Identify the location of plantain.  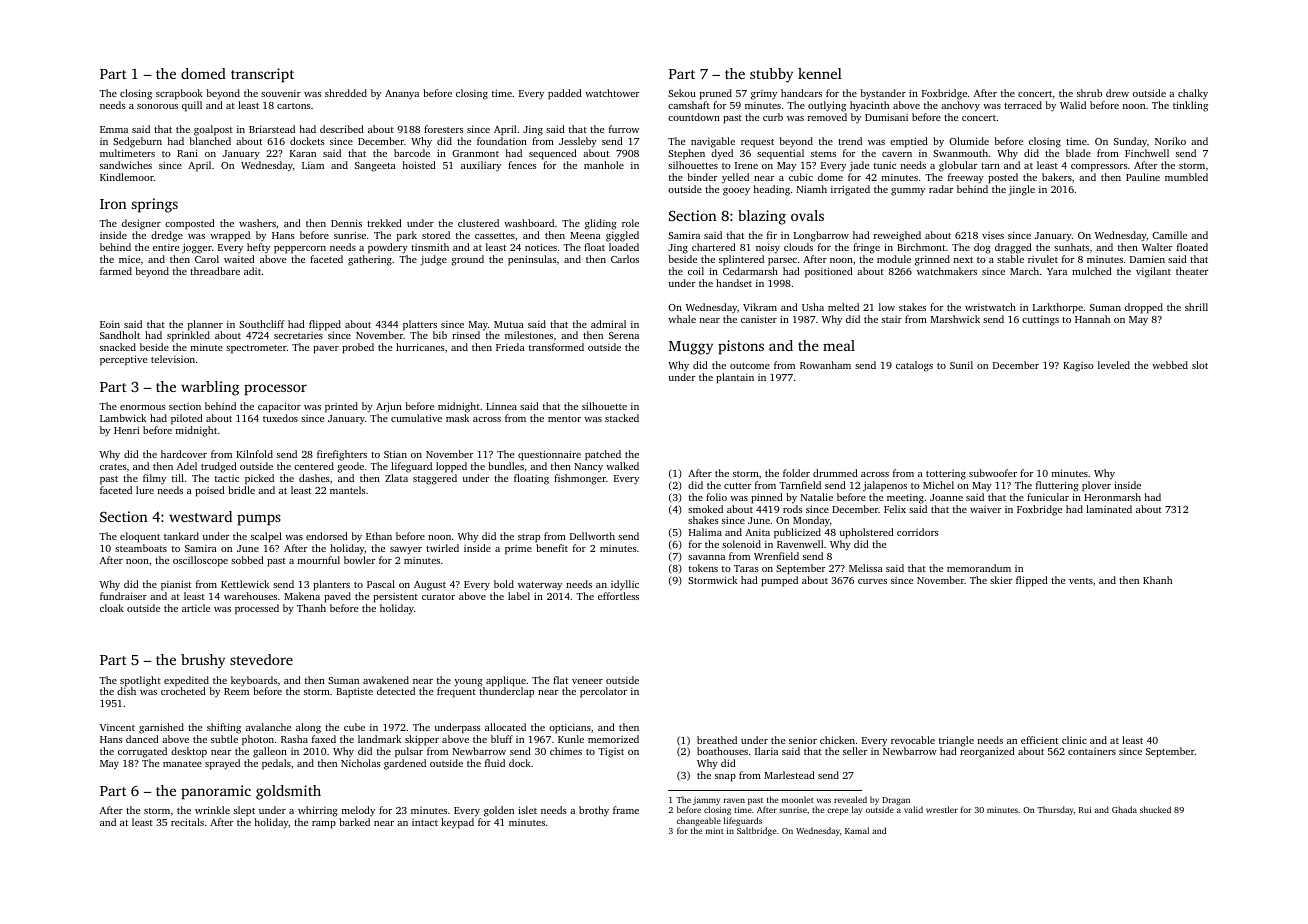
(735, 378).
